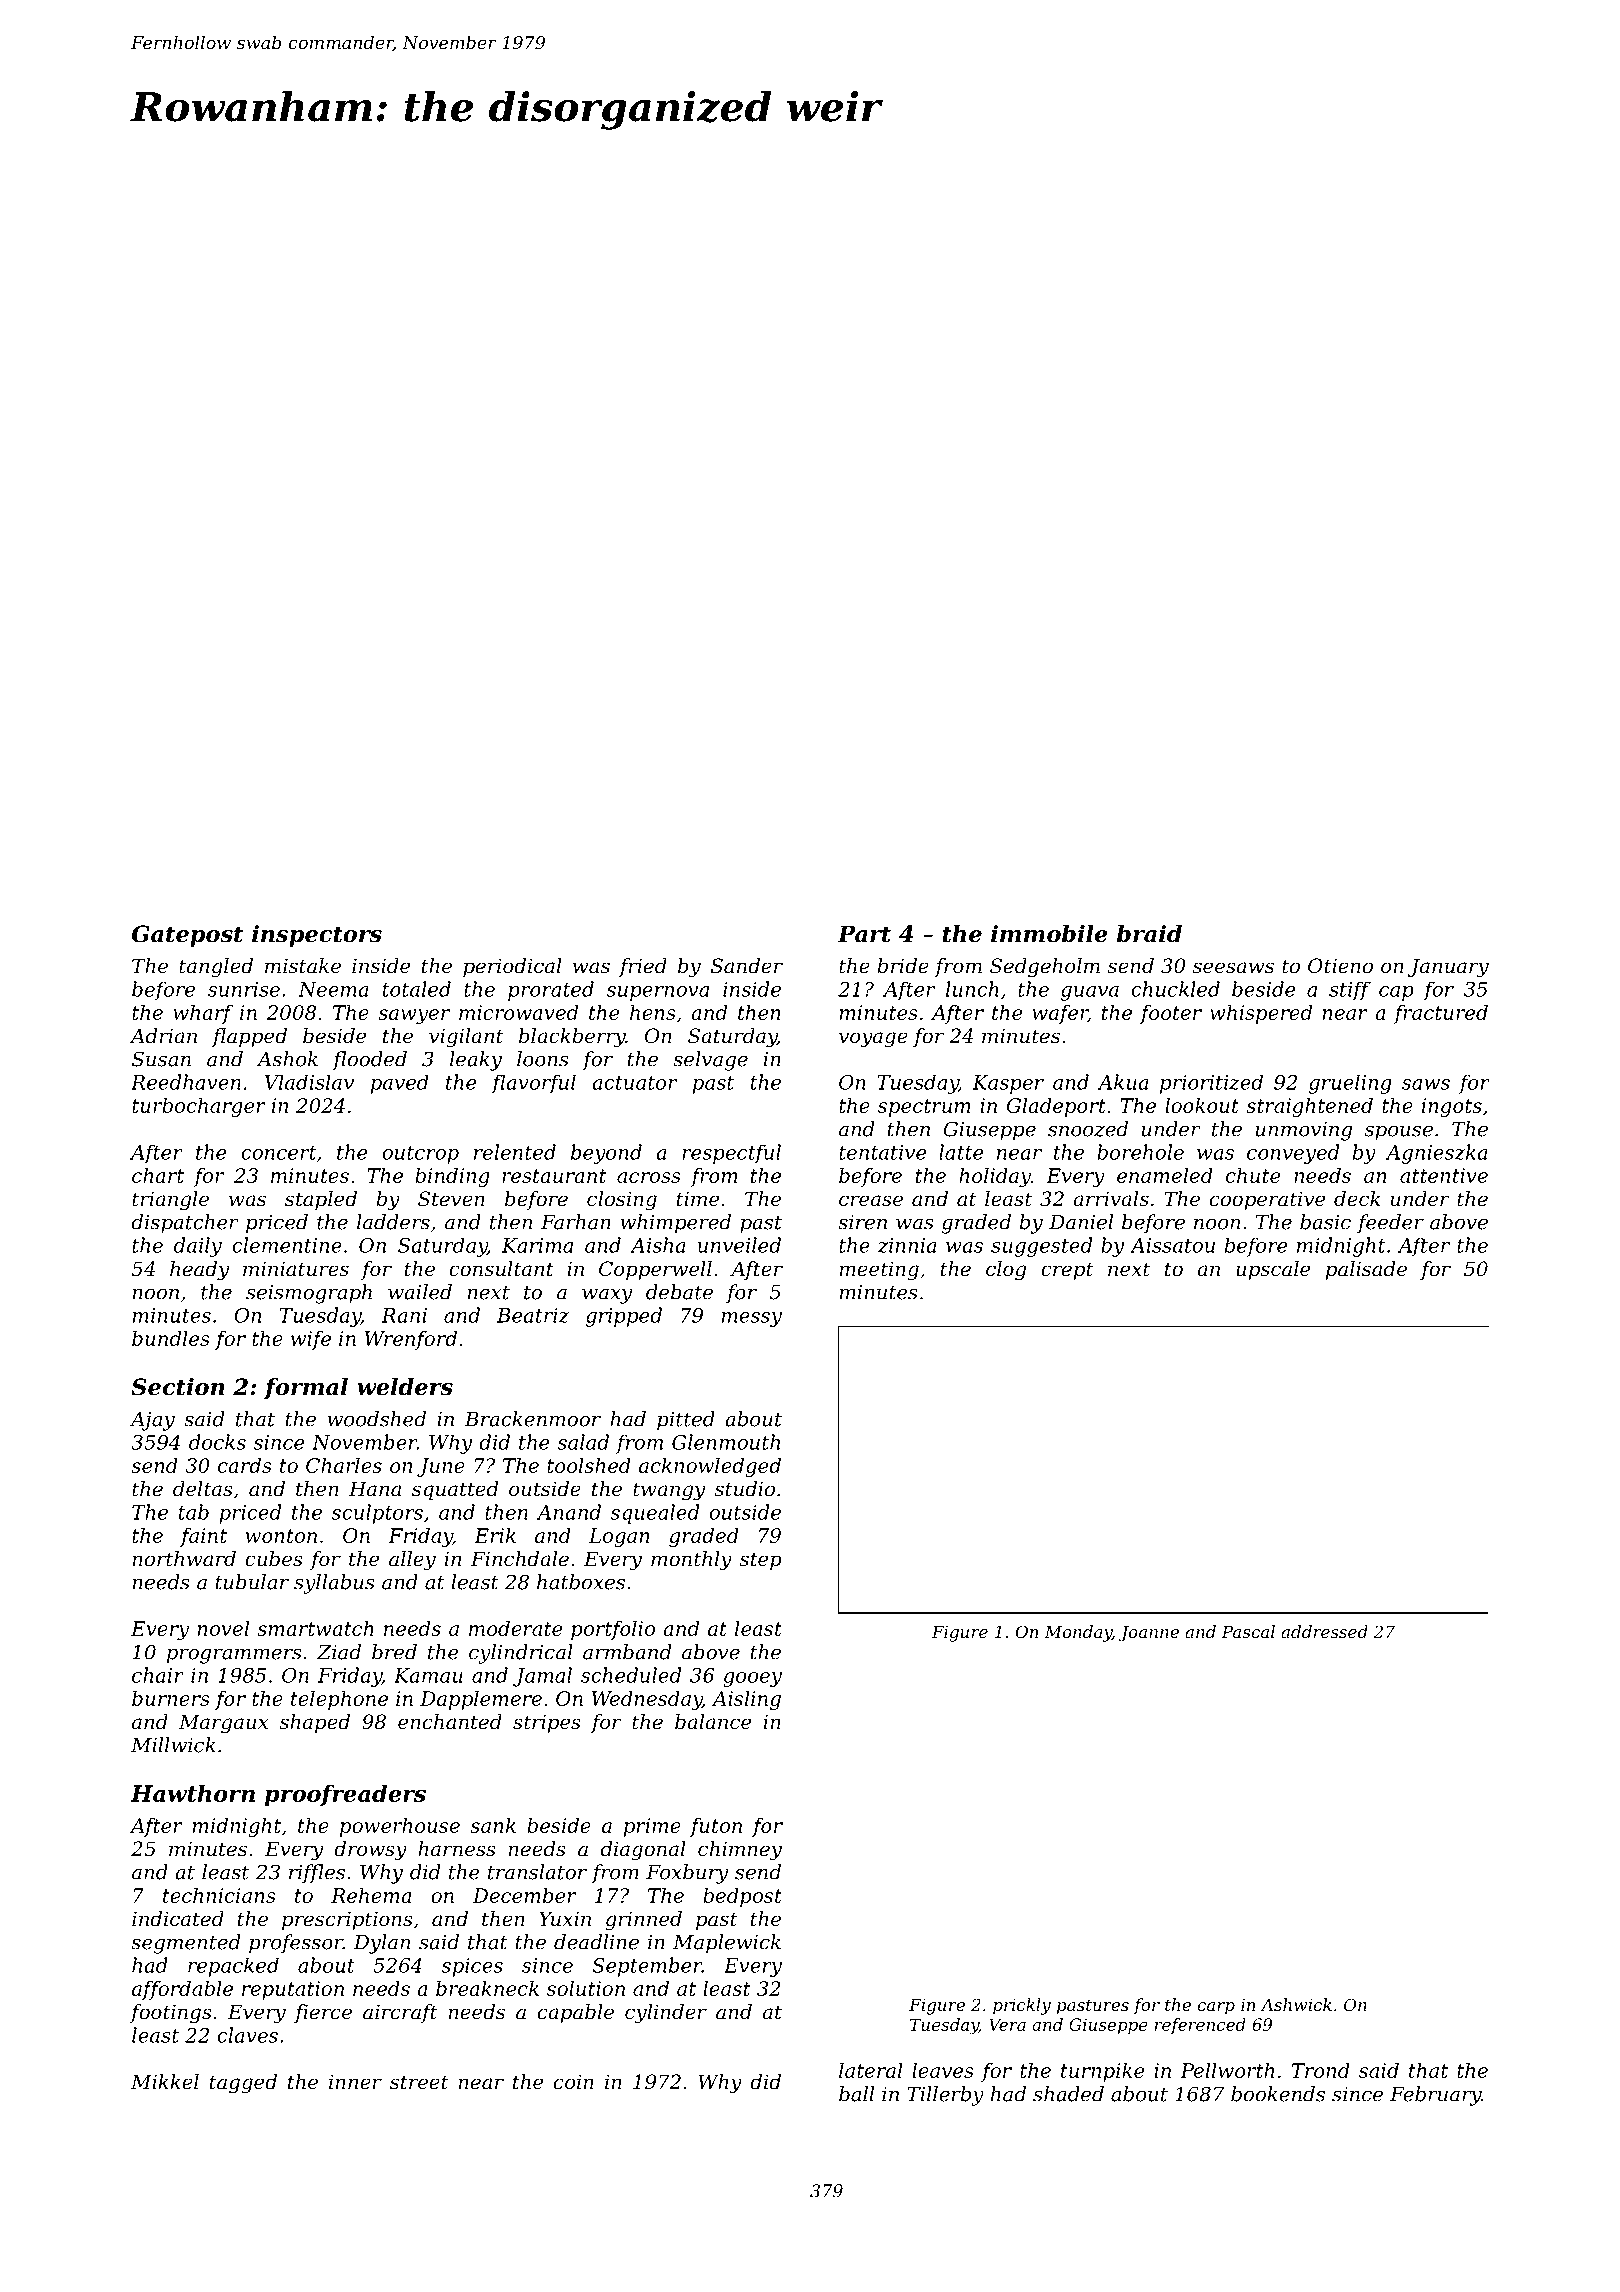 This screenshot has width=1620, height=2292. I want to click on cylinder, so click(666, 2014).
